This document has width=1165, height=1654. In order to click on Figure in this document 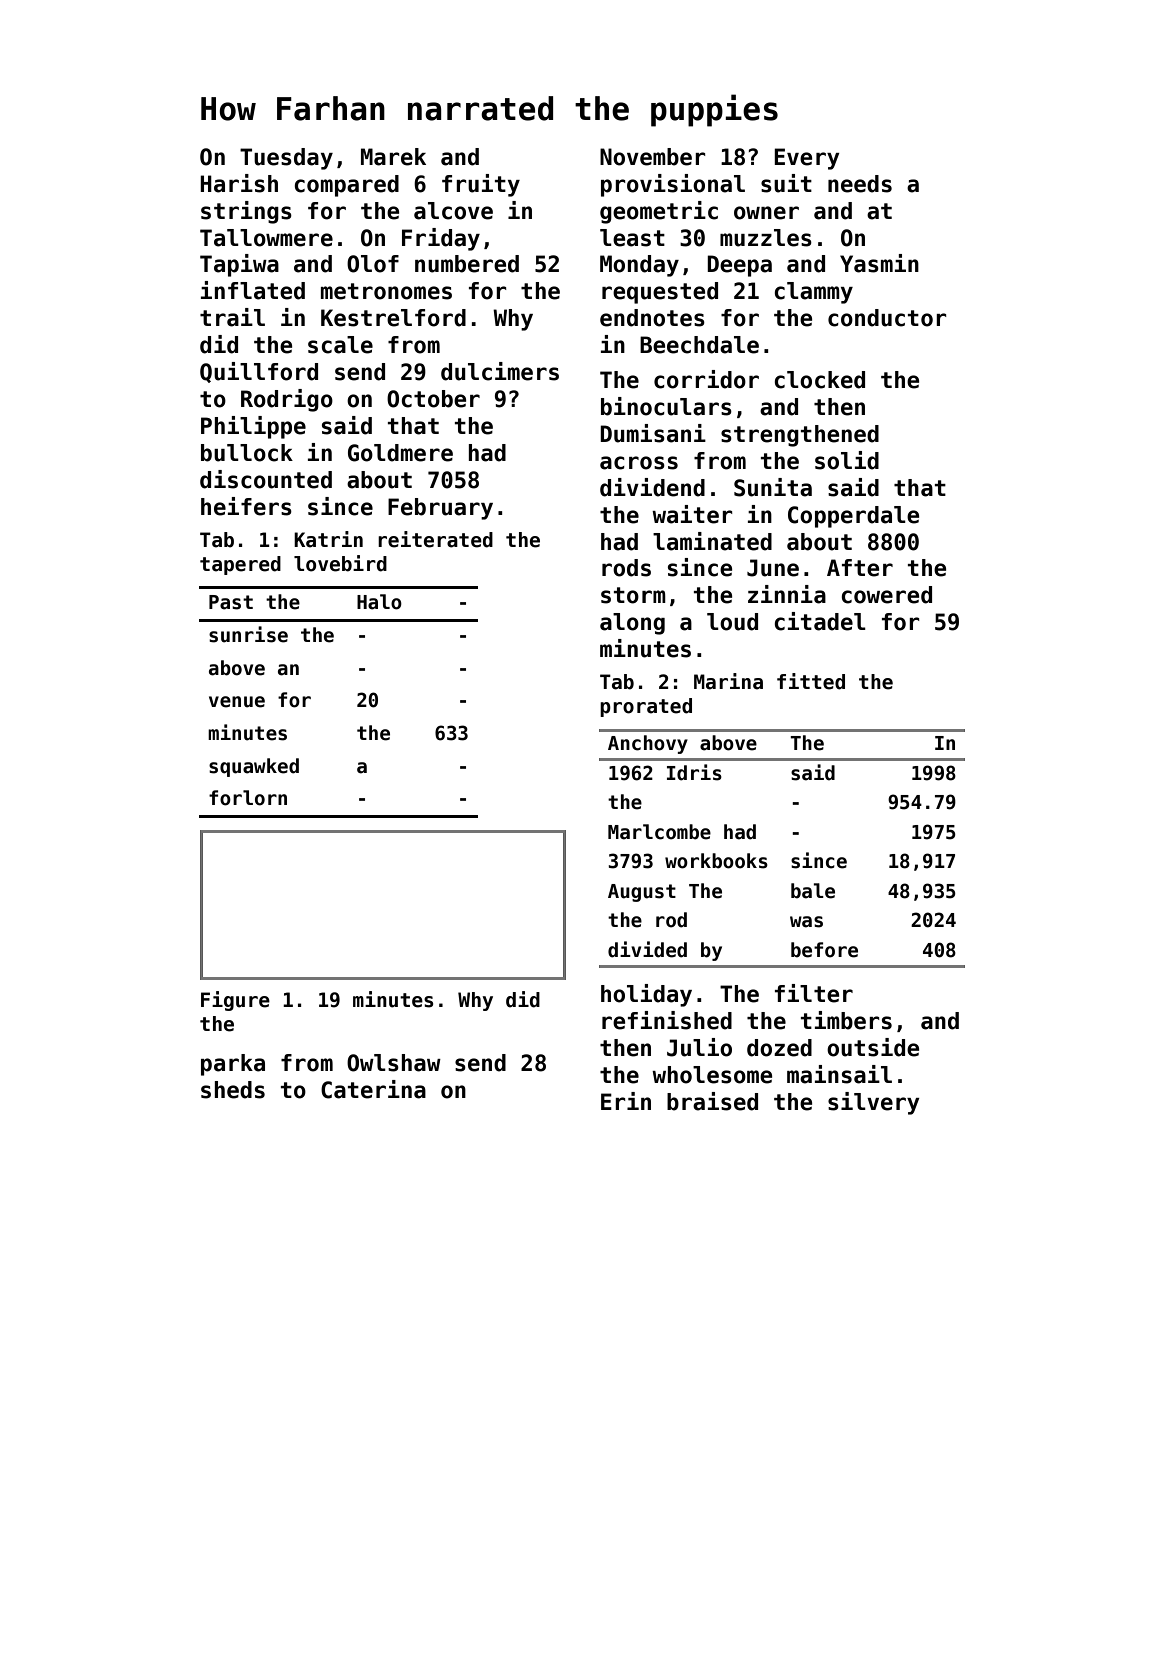, I will do `click(235, 1001)`.
